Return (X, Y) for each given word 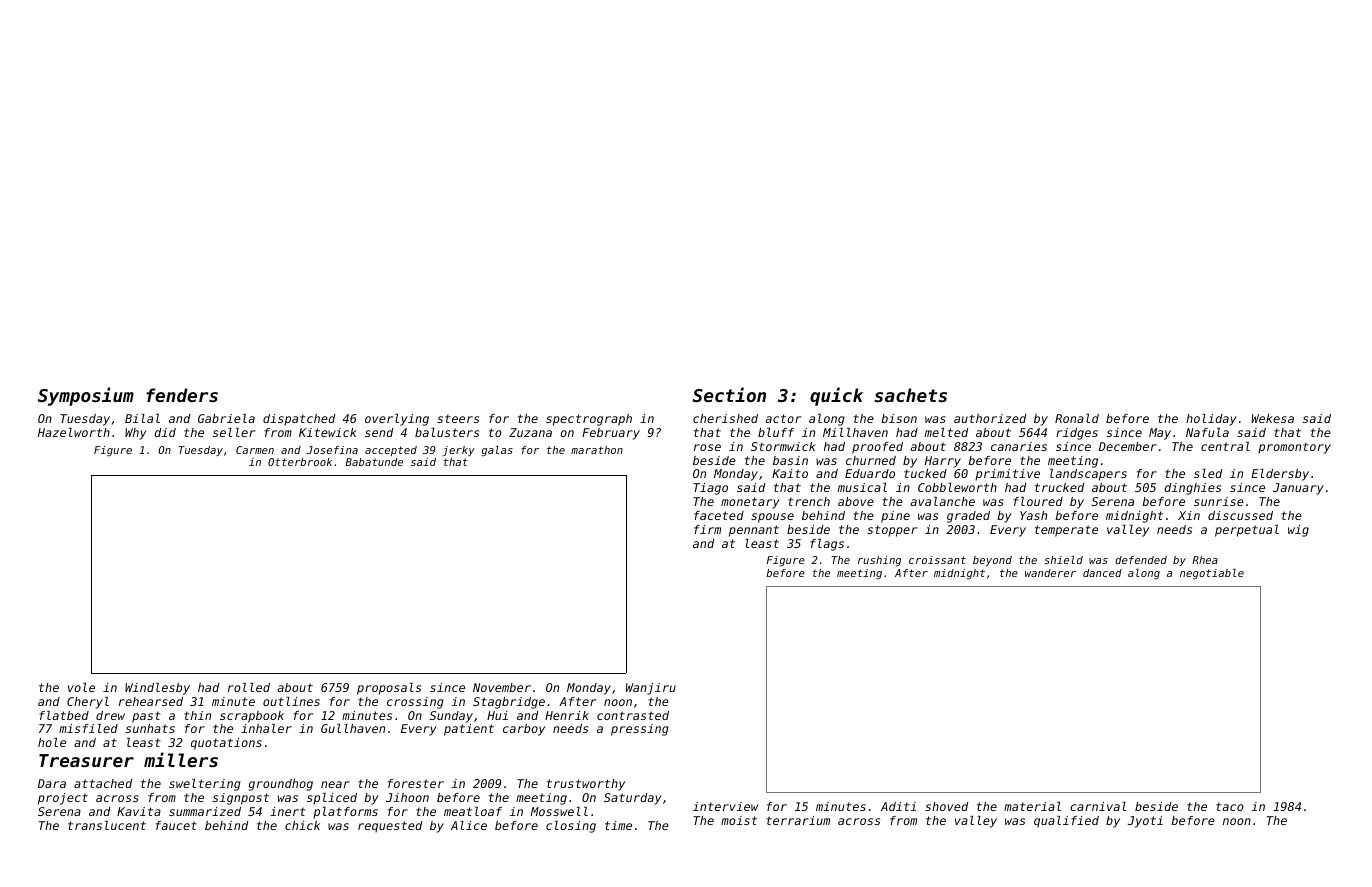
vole (81, 687)
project (63, 799)
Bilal (142, 418)
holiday (1211, 420)
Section (729, 394)
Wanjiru (651, 689)
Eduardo (870, 473)
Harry (943, 462)
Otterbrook (300, 462)
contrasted (633, 715)
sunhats (150, 728)
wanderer (1050, 573)
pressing (640, 730)
